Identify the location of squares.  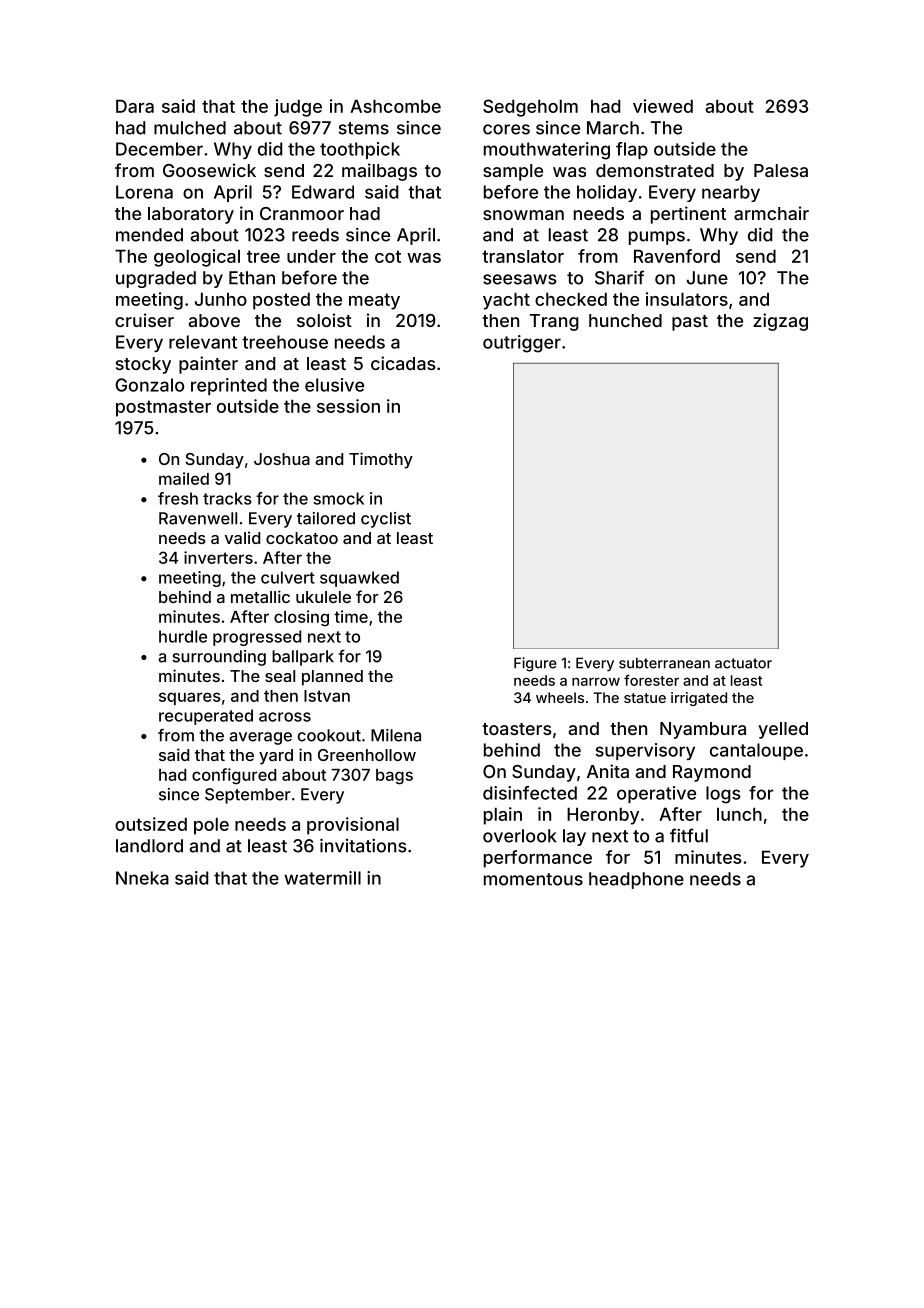
(190, 698).
